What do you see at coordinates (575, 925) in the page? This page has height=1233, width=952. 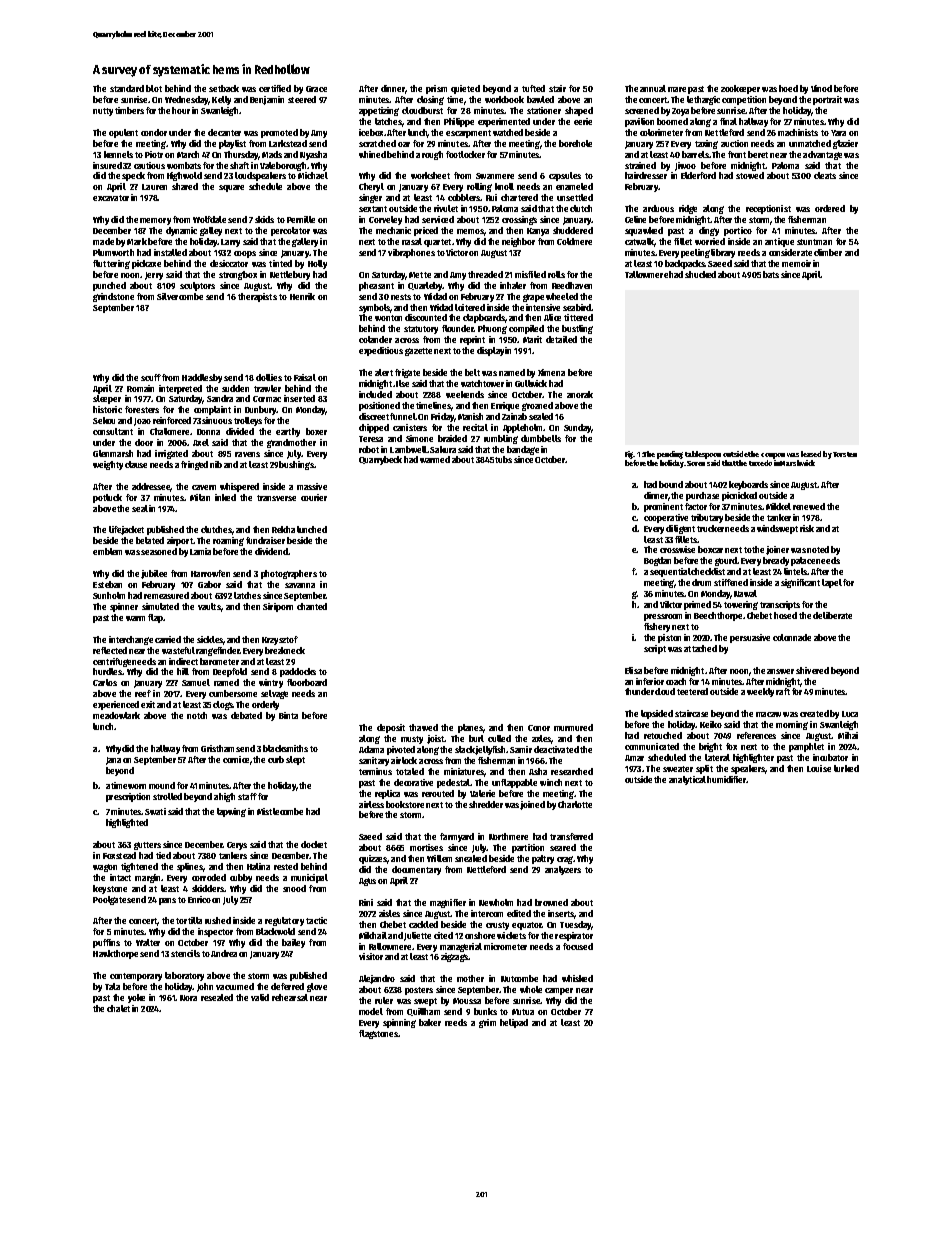 I see `Tuesday` at bounding box center [575, 925].
